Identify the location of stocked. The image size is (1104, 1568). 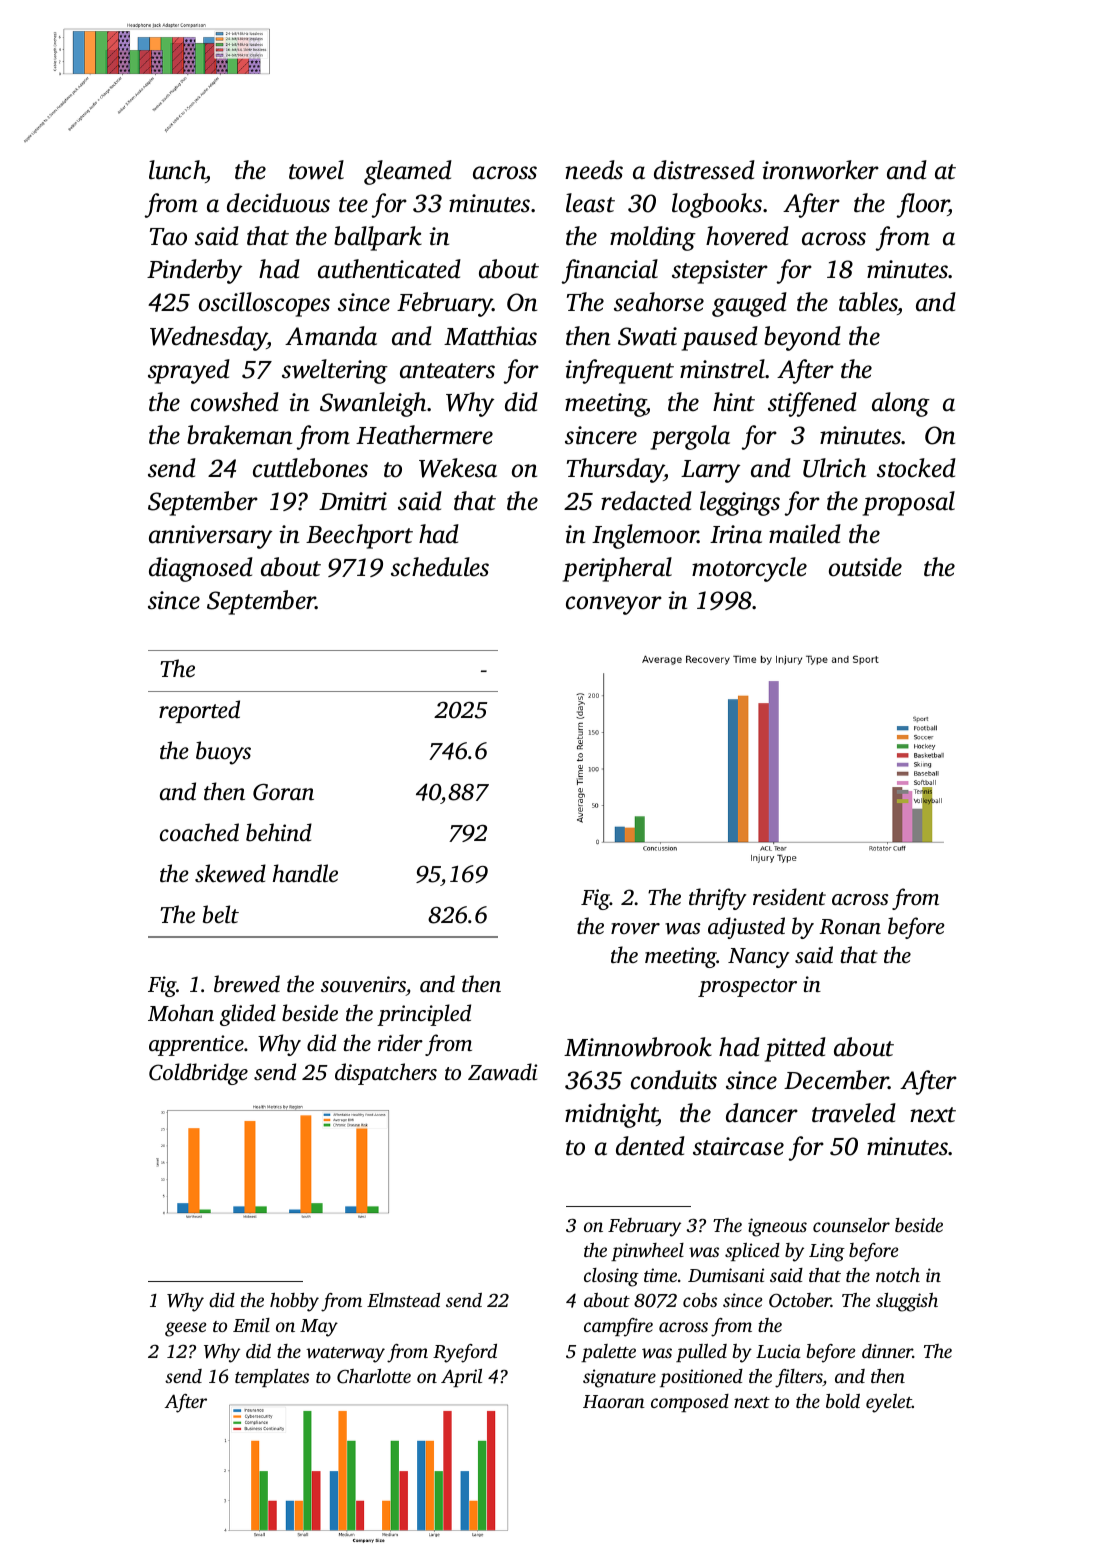
(916, 468).
